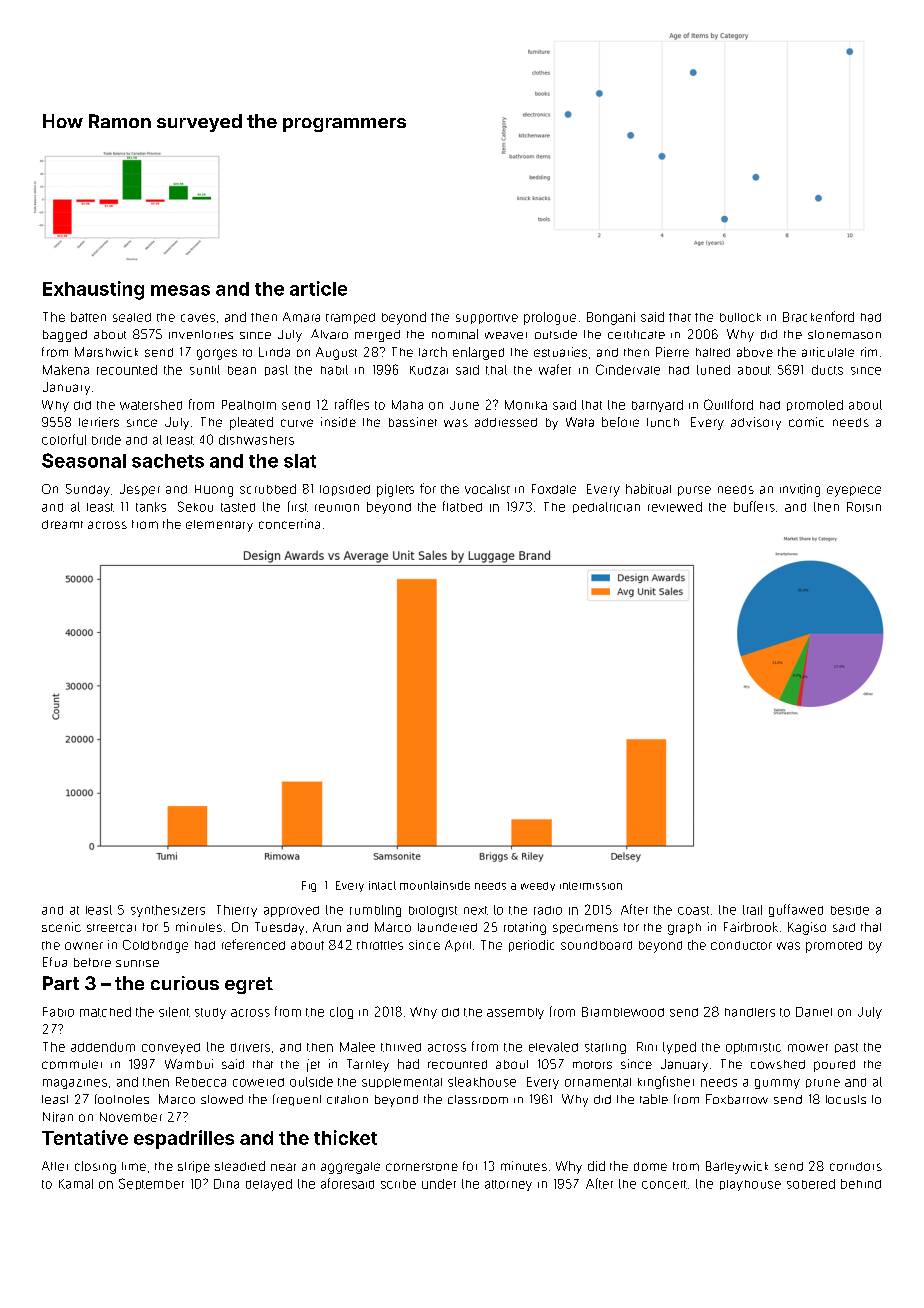  Describe the element at coordinates (606, 507) in the image. I see `pediatrician` at that location.
